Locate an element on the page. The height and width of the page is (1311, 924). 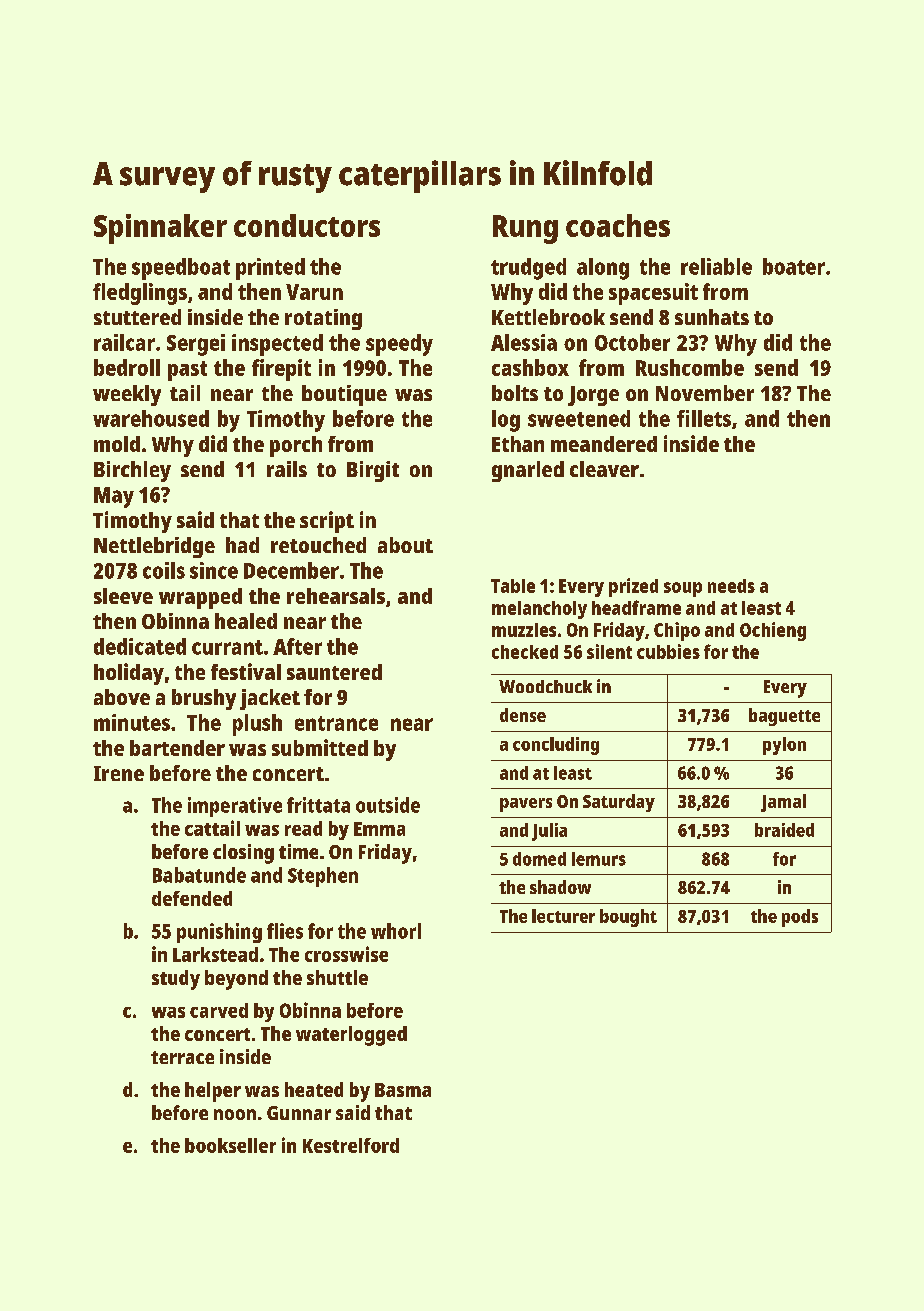
plush is located at coordinates (257, 725).
